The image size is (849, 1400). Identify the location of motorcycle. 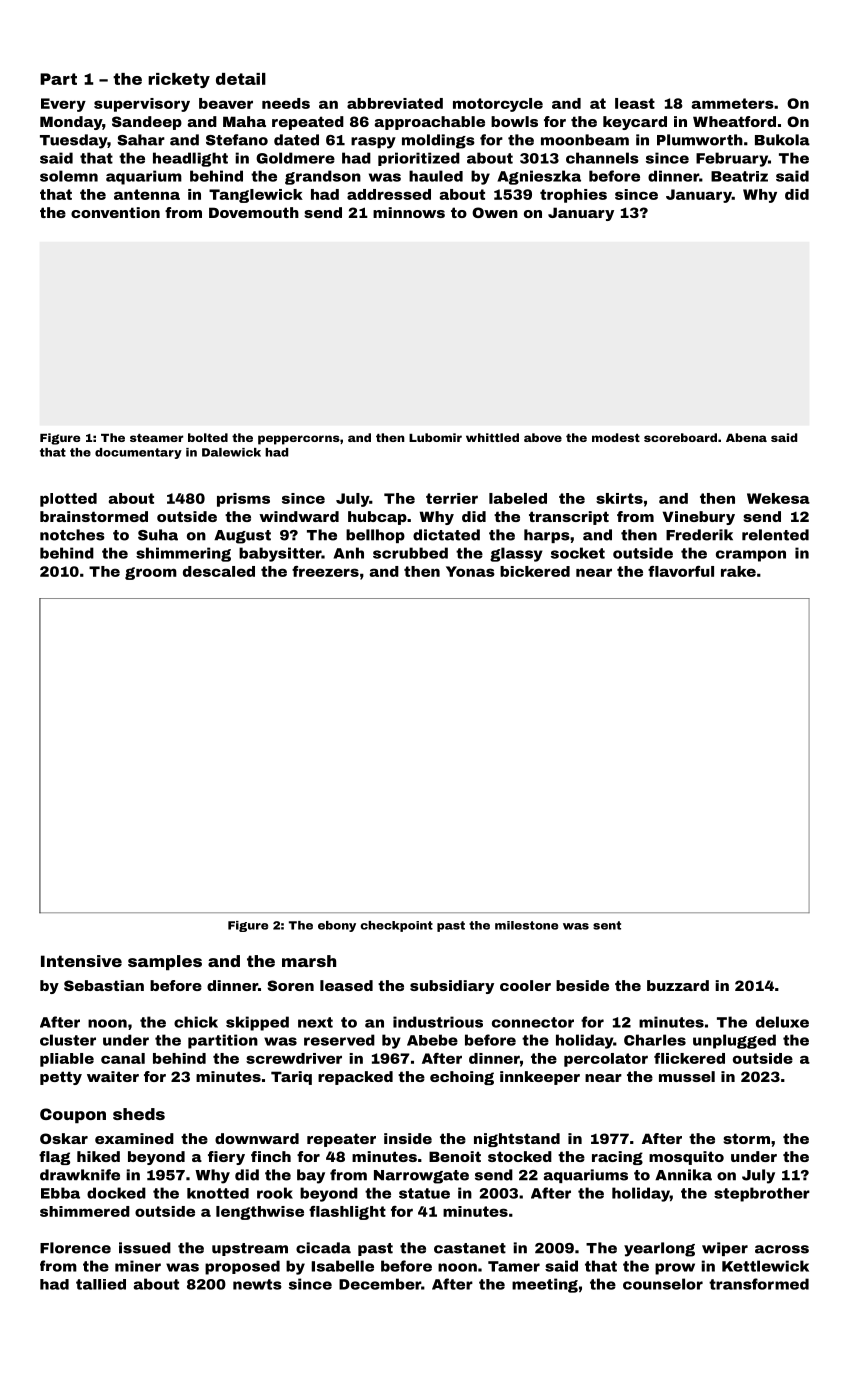
(498, 105).
